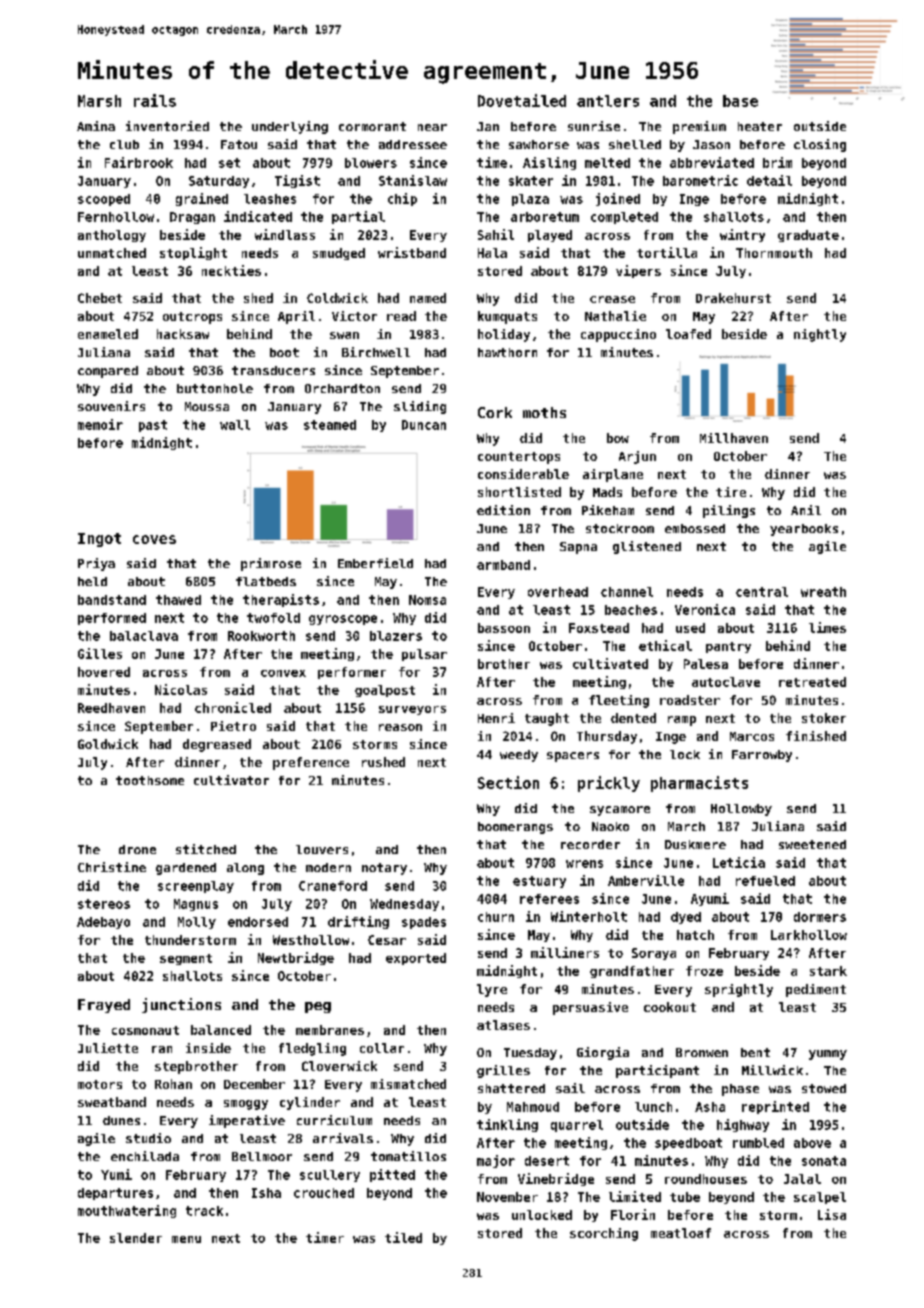 The image size is (924, 1308). I want to click on Winterholt, so click(589, 916).
